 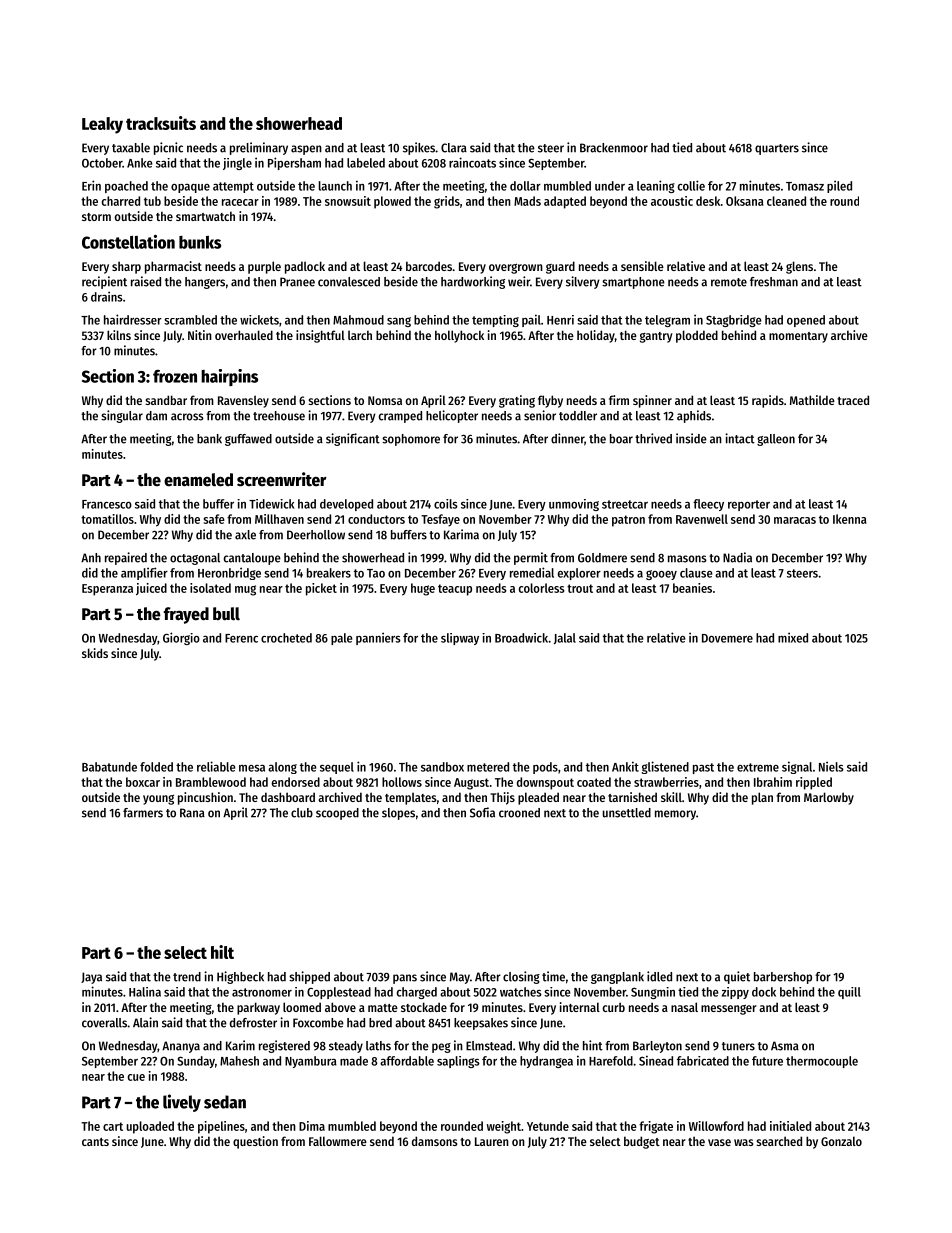 I want to click on Tao, so click(x=376, y=573).
